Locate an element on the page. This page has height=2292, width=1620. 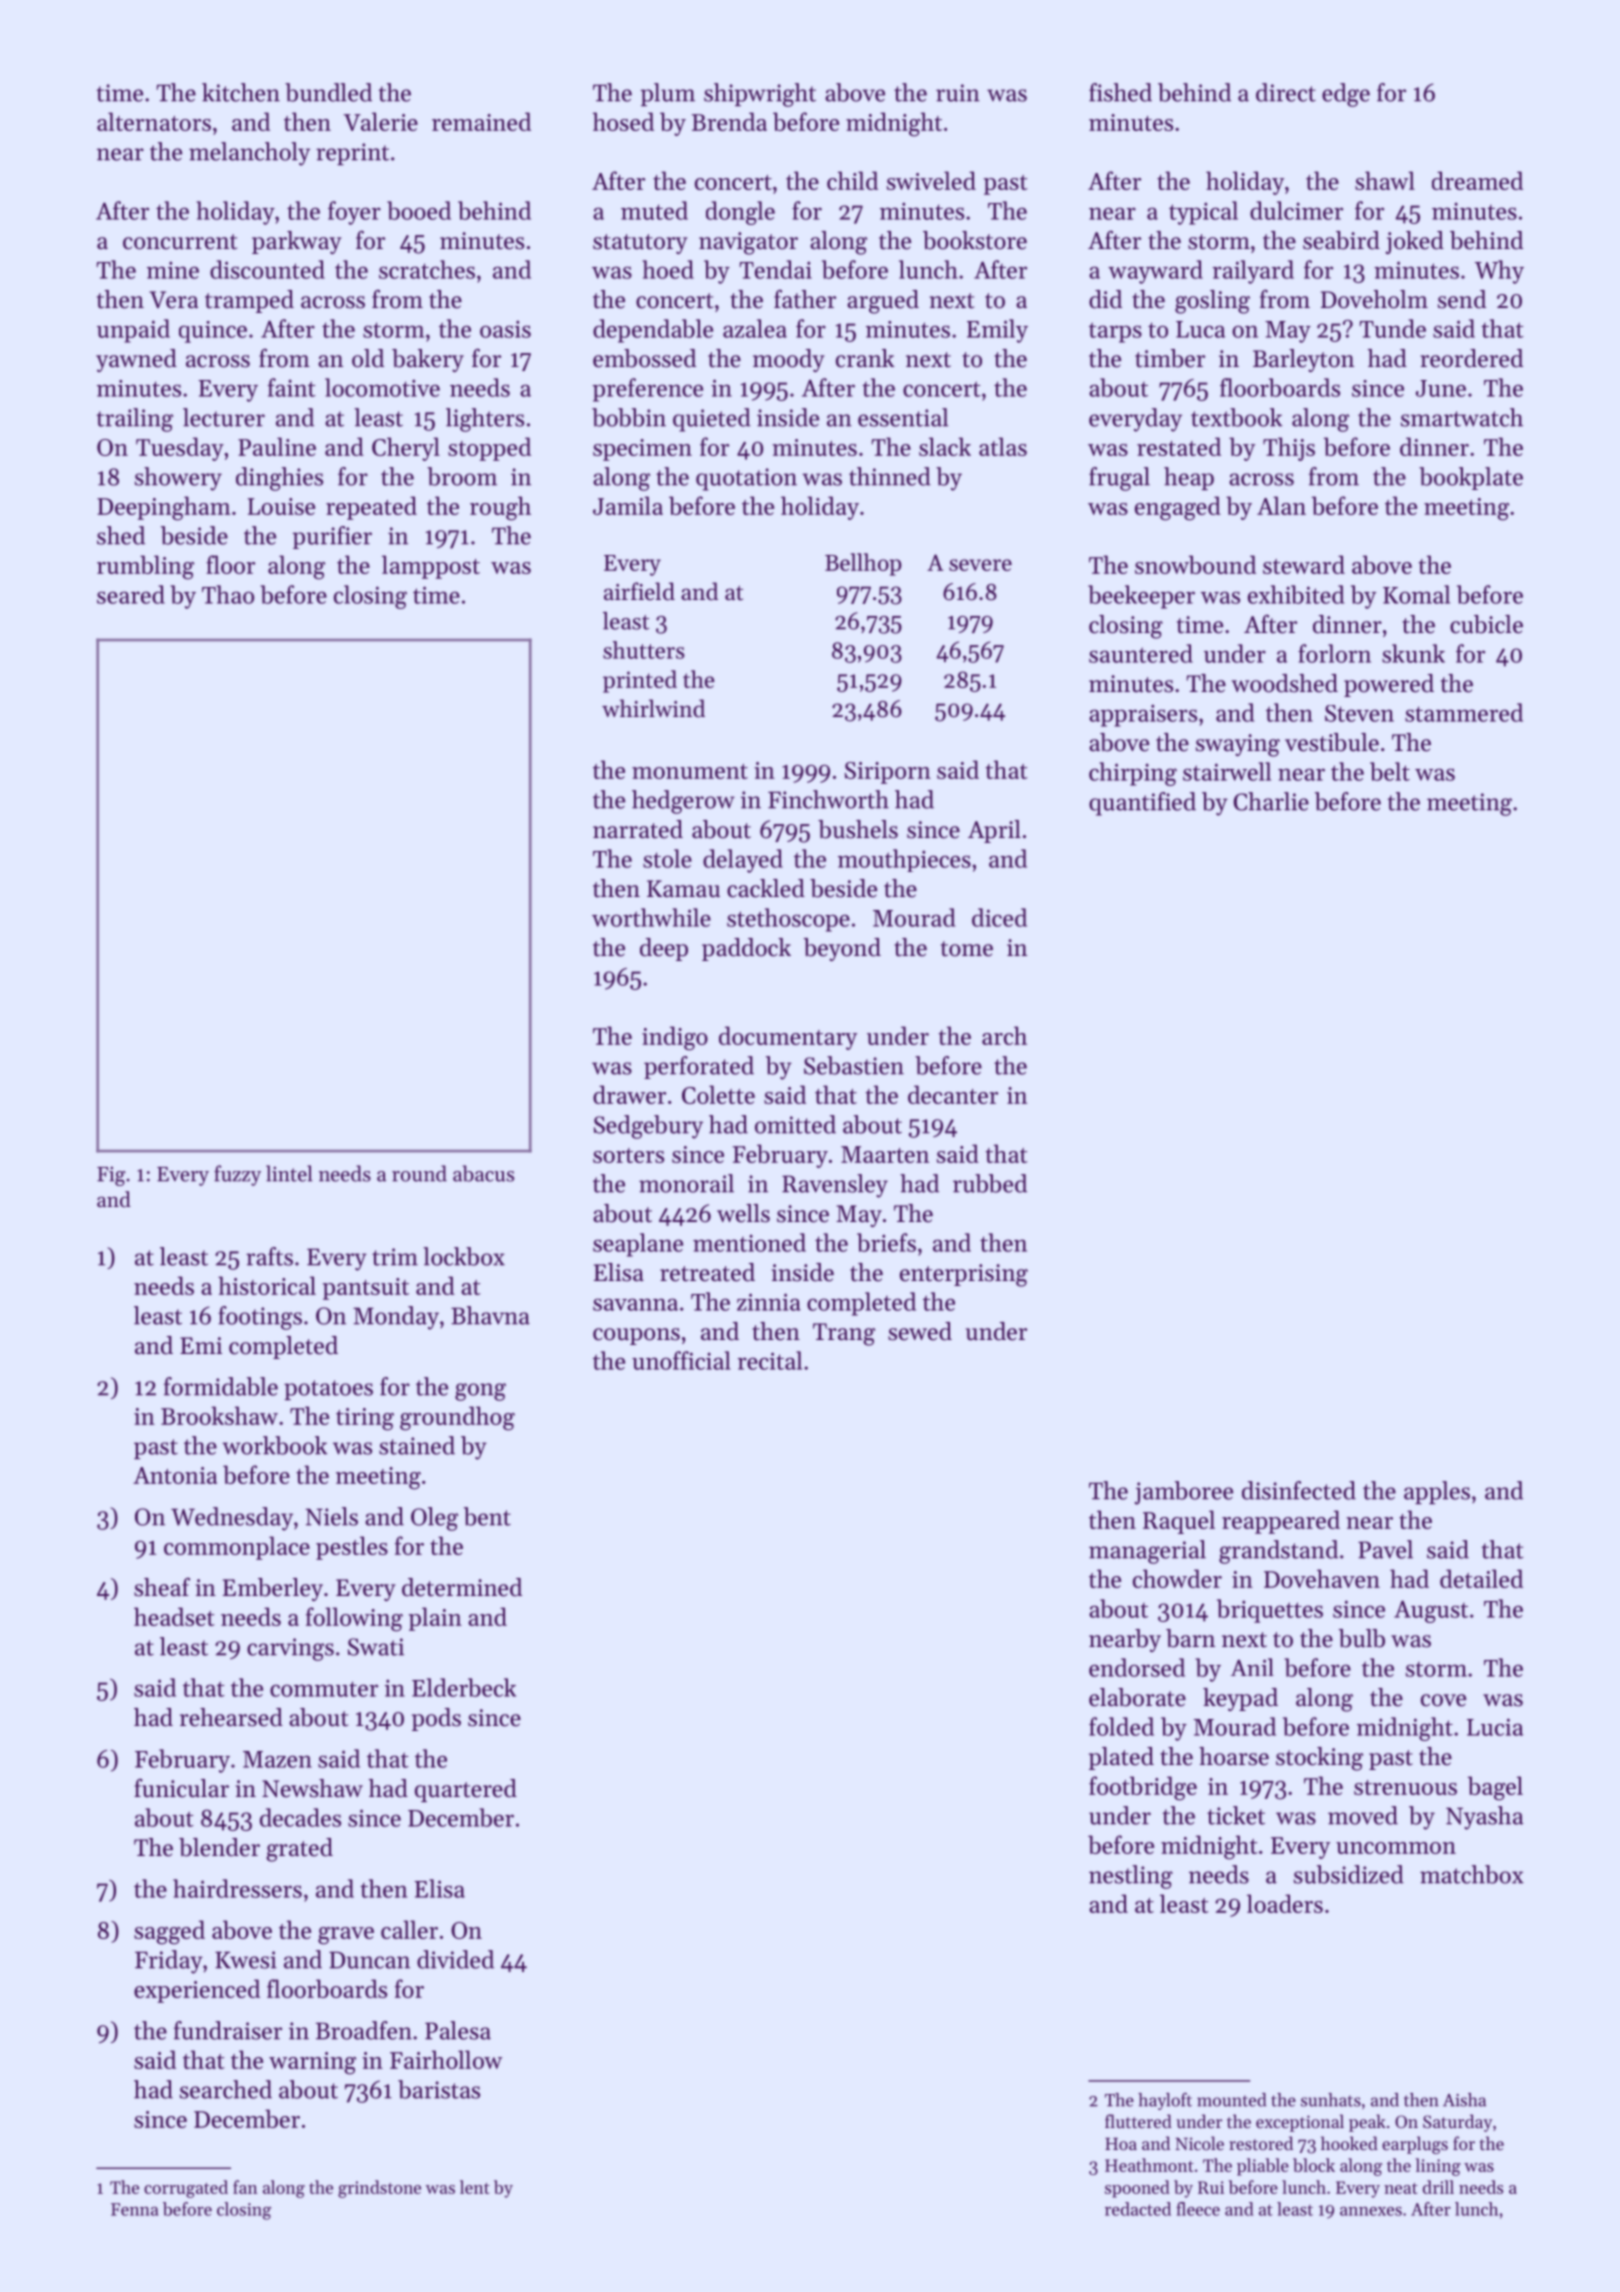
direct is located at coordinates (1286, 92).
